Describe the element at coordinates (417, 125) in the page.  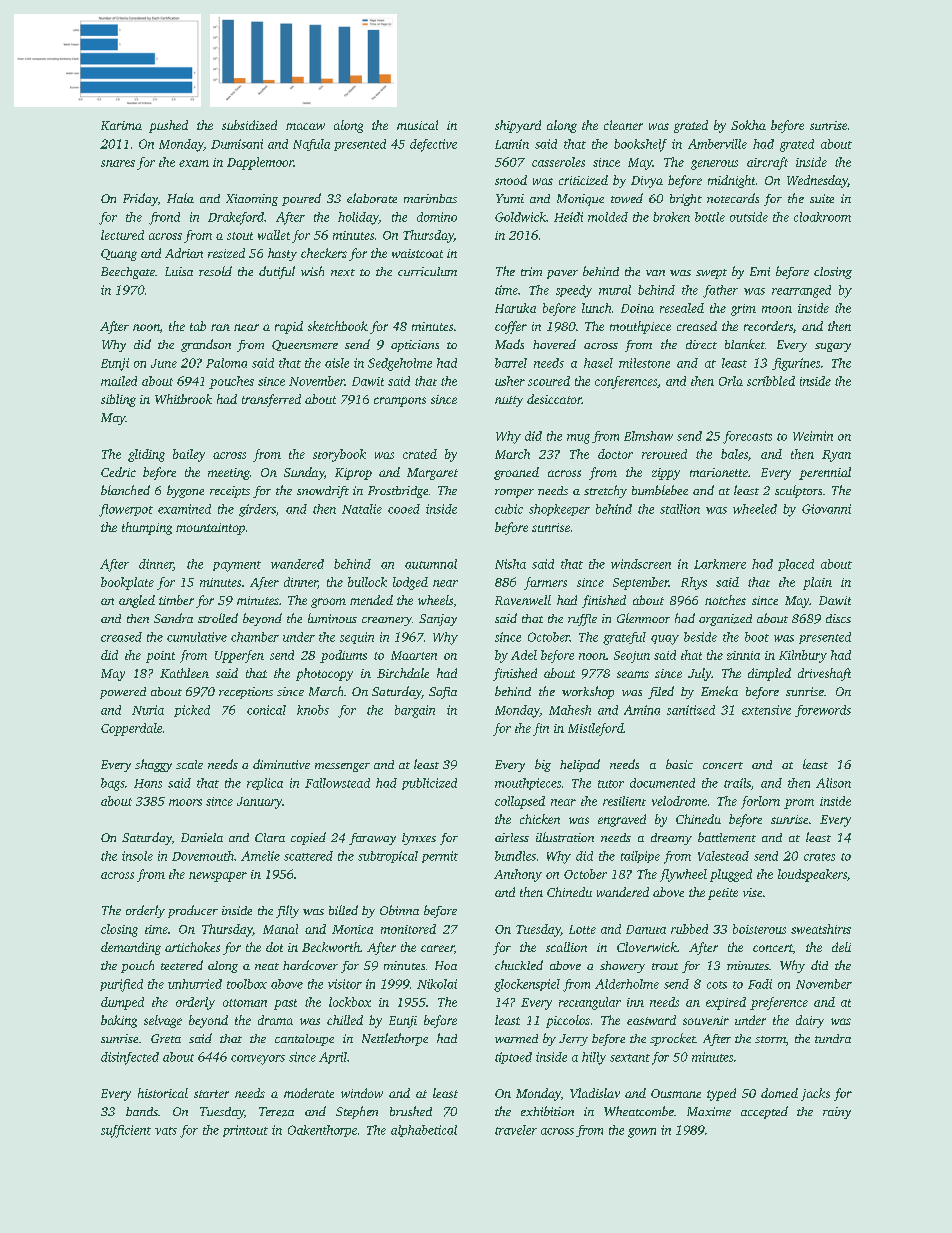
I see `musical` at that location.
